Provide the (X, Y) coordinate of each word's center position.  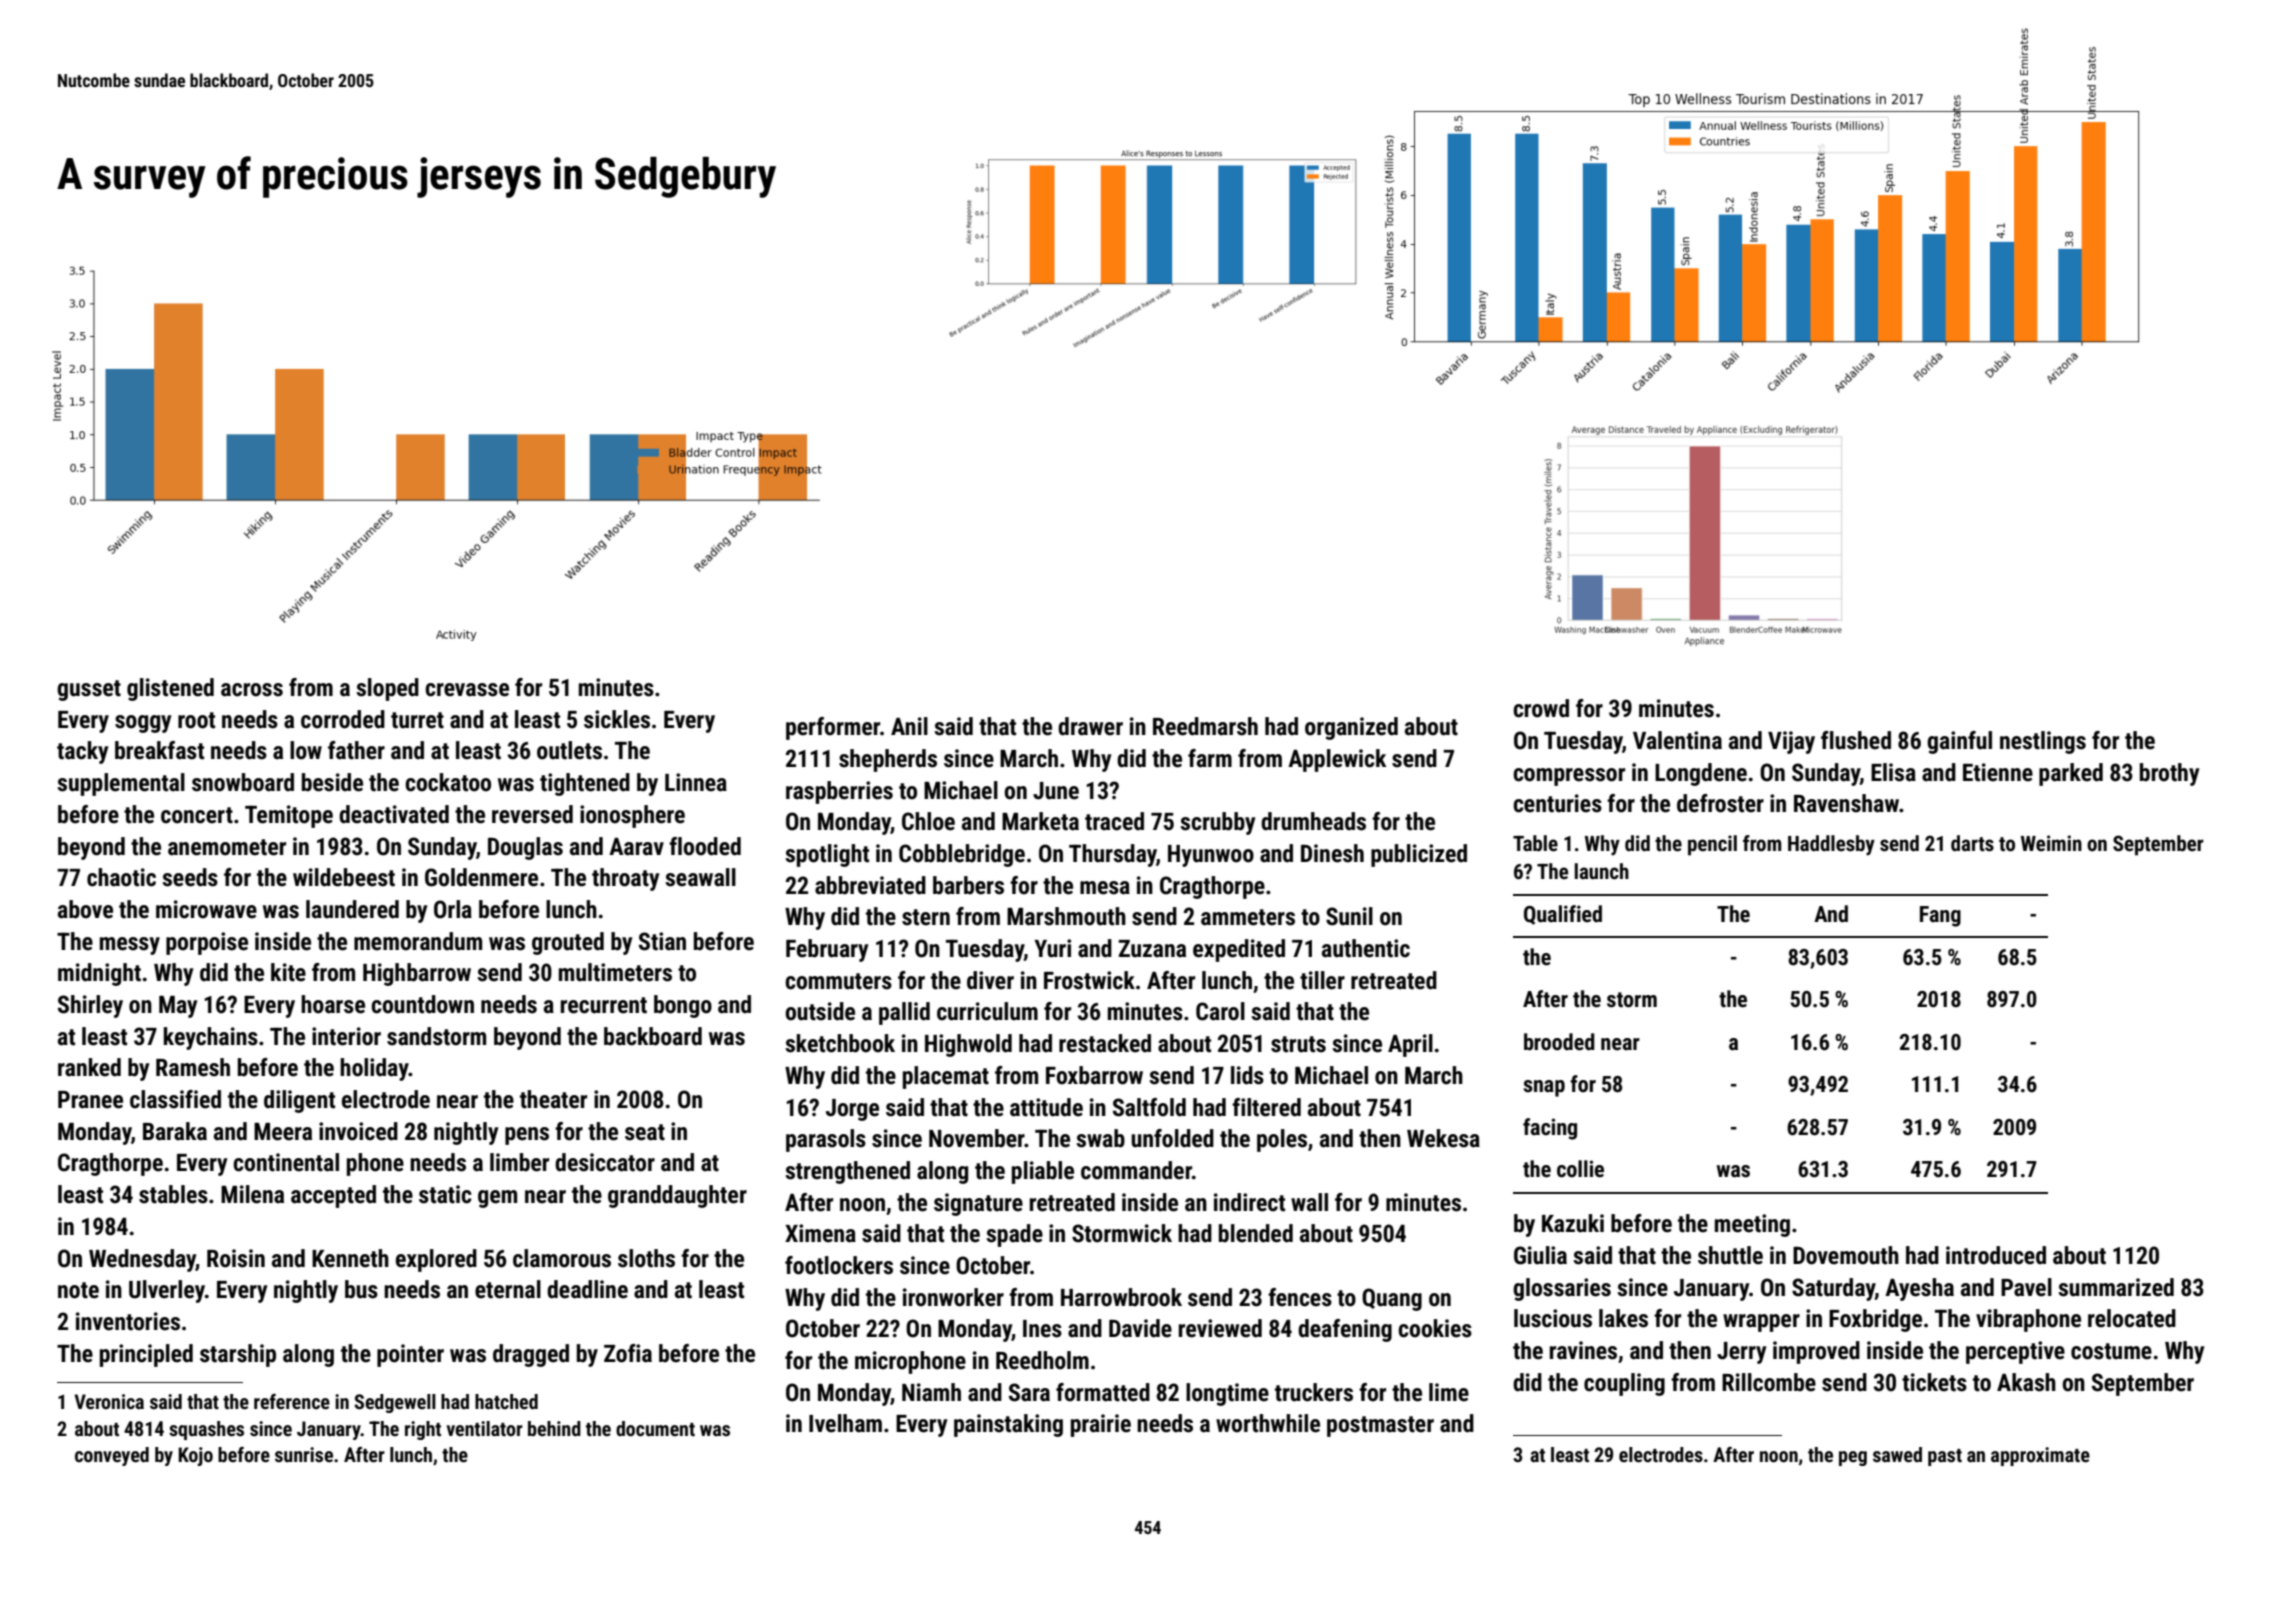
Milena (252, 1194)
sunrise (304, 1454)
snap (1544, 1088)
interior (346, 1036)
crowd (1541, 708)
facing (1550, 1129)
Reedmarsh (1205, 726)
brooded (1559, 1042)
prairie (1101, 1425)
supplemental (121, 784)
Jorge (852, 1110)
